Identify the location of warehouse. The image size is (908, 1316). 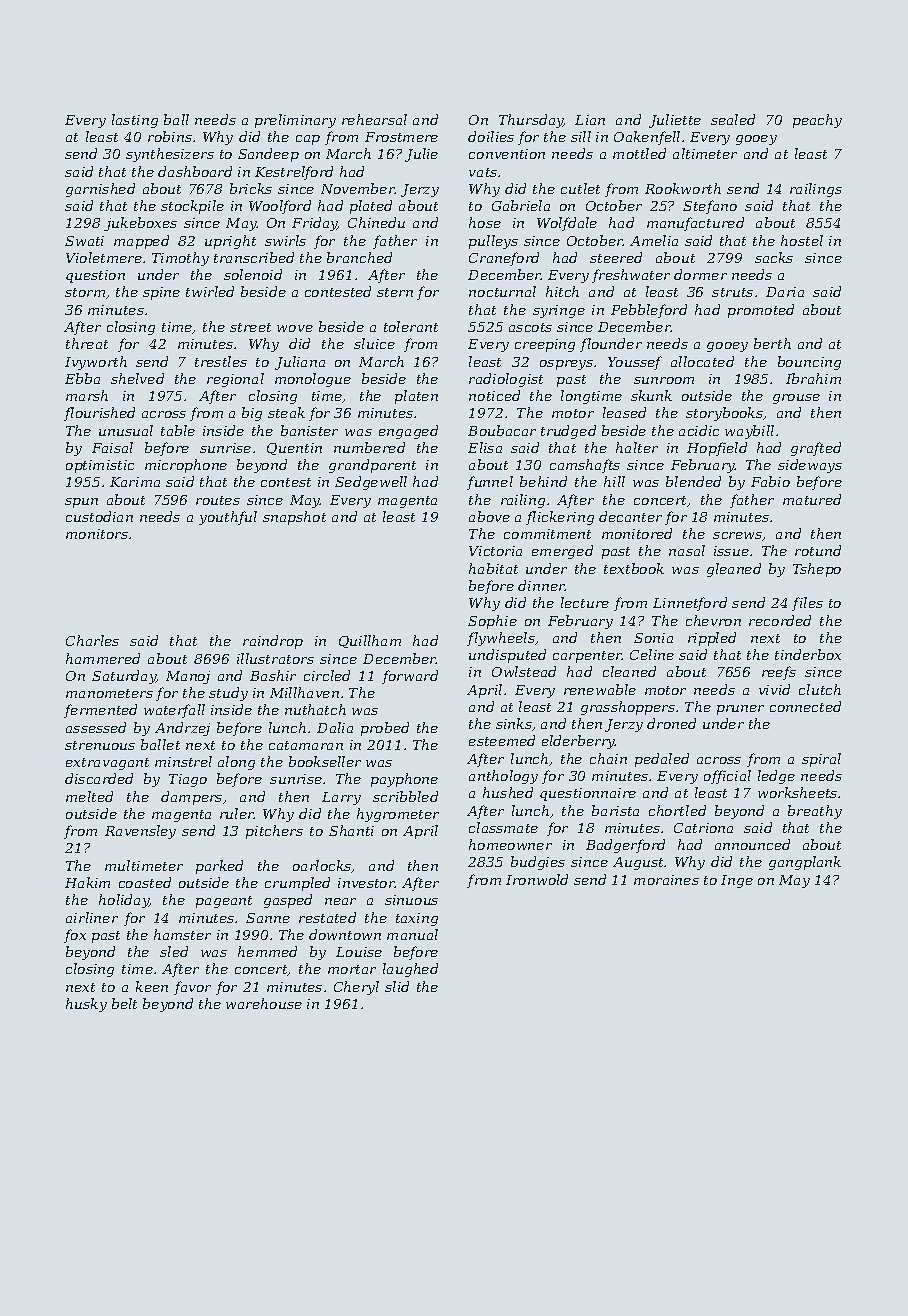
(264, 1003).
